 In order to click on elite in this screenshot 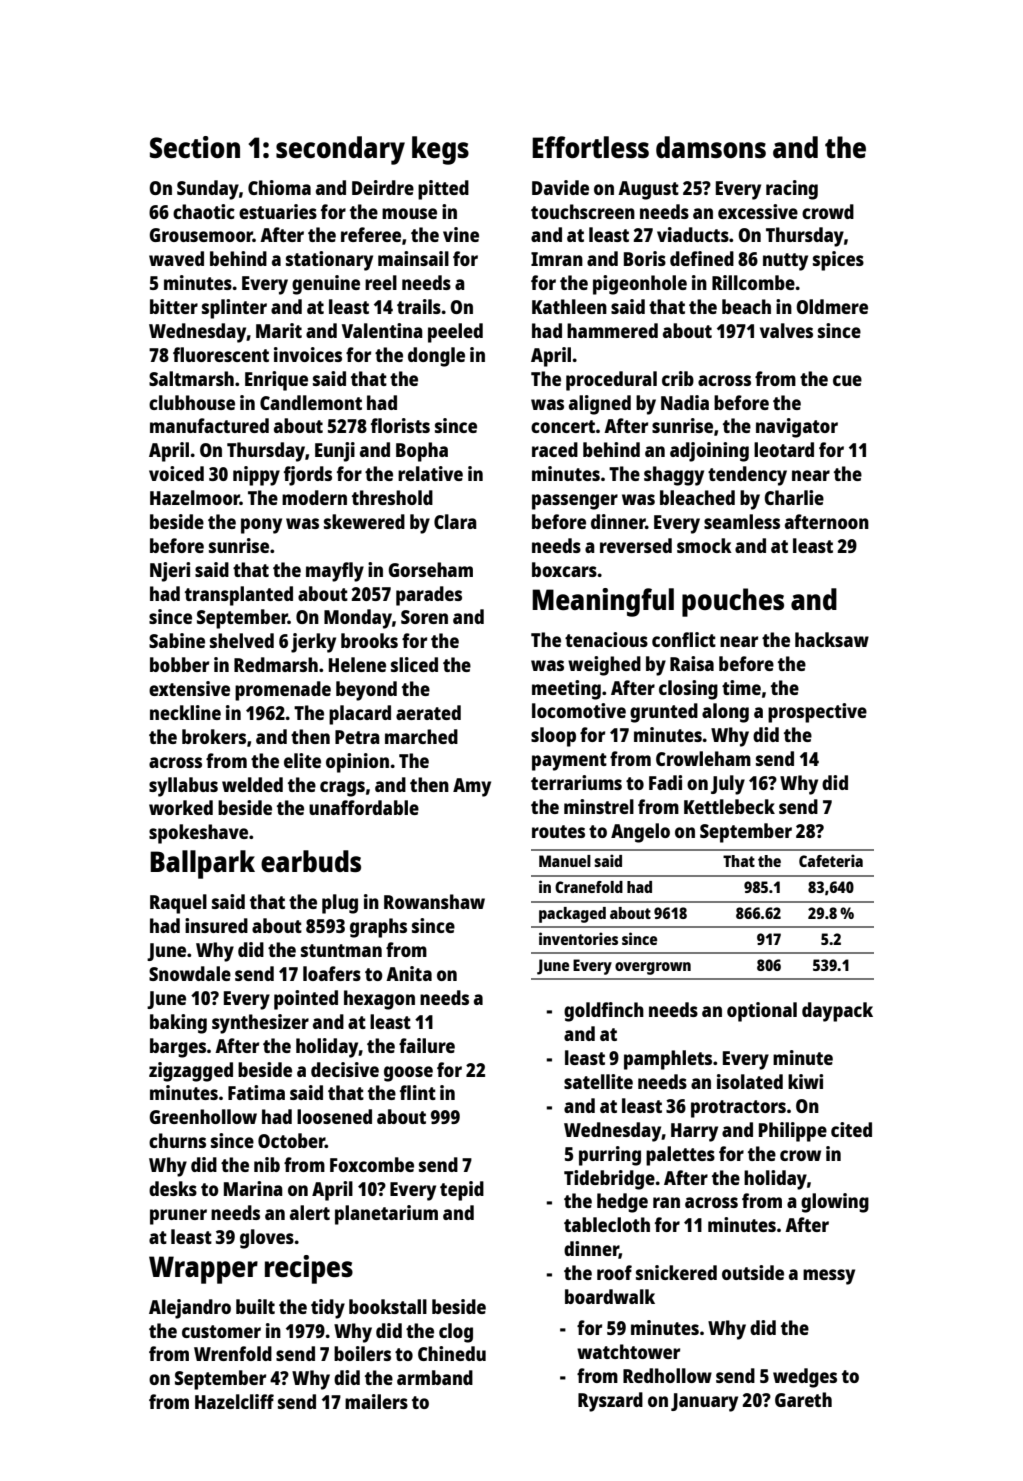, I will do `click(302, 760)`.
